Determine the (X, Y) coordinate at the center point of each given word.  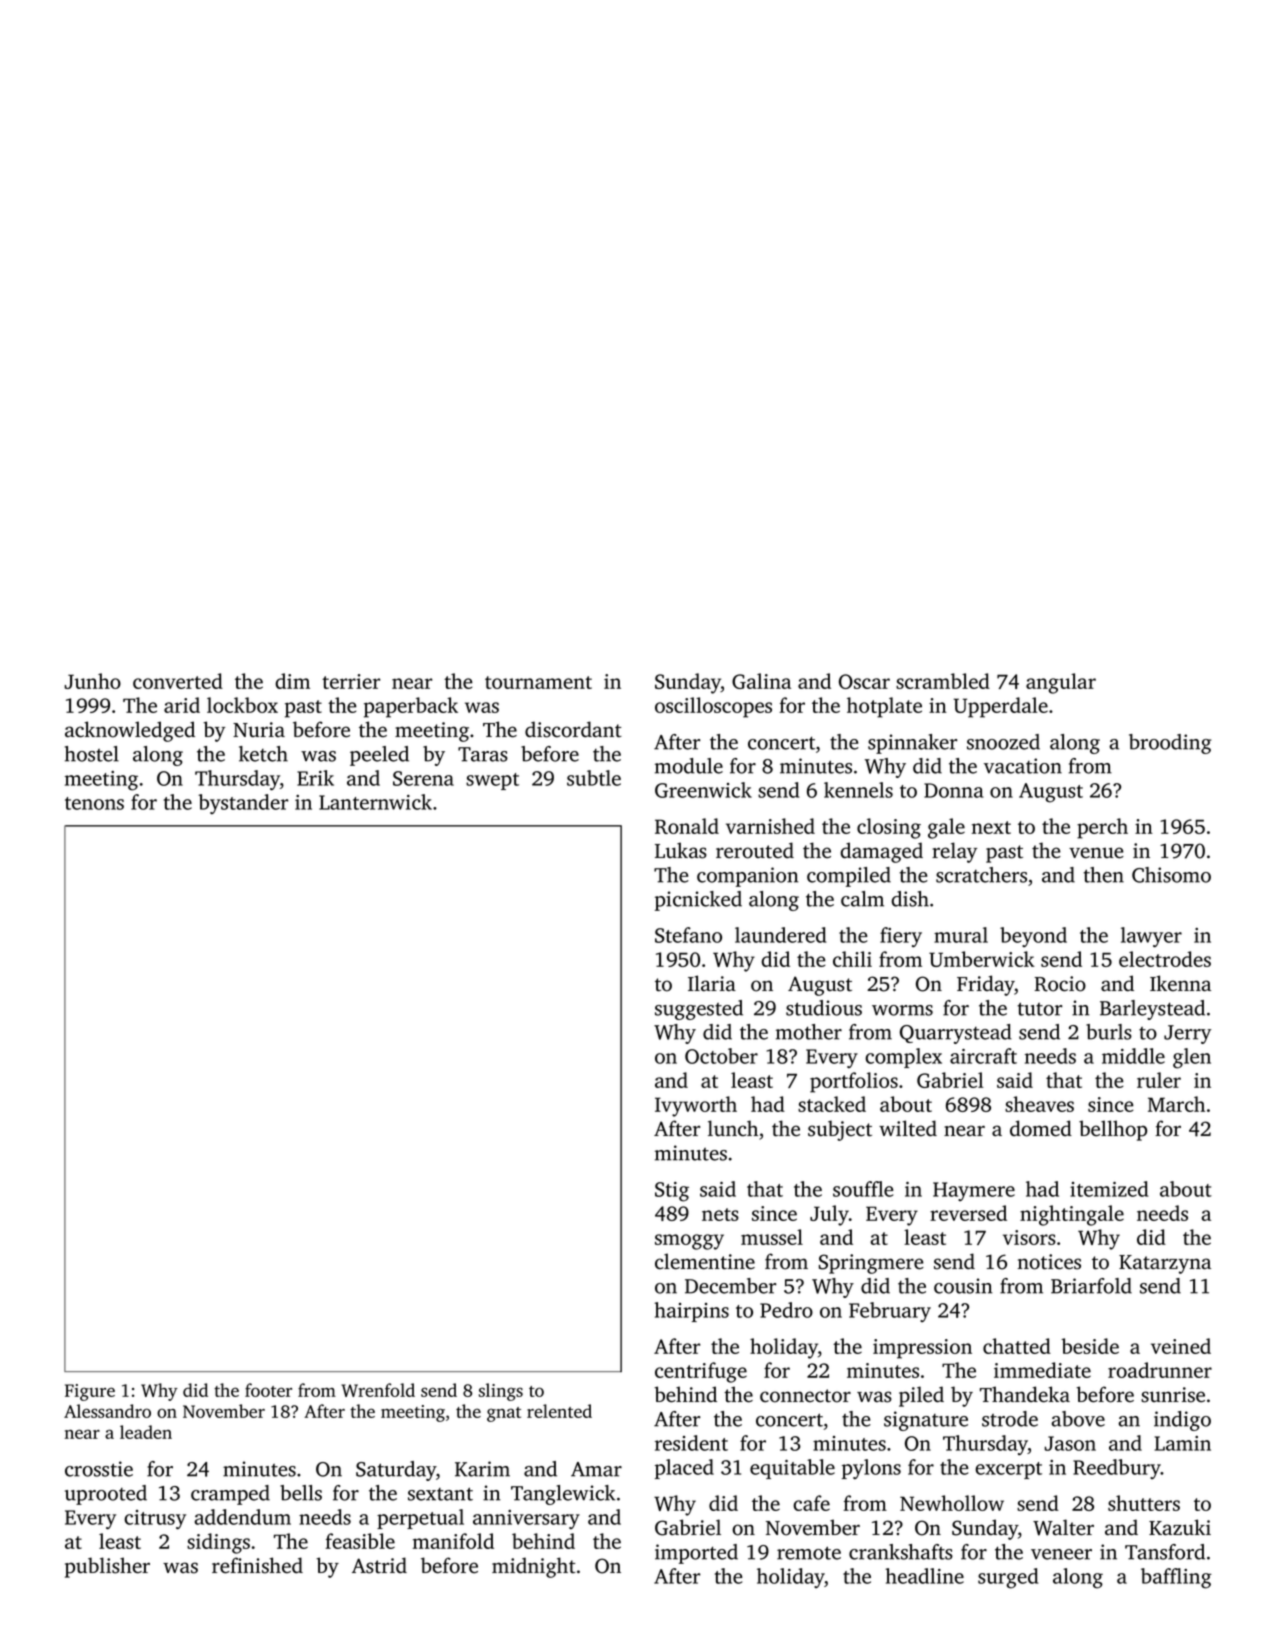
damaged (881, 852)
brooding (1170, 744)
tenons (94, 803)
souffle (863, 1189)
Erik (315, 778)
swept (492, 781)
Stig (672, 1192)
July (829, 1215)
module (689, 766)
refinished (257, 1565)
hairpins (691, 1312)
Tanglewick (563, 1495)
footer (268, 1390)
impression (922, 1349)
